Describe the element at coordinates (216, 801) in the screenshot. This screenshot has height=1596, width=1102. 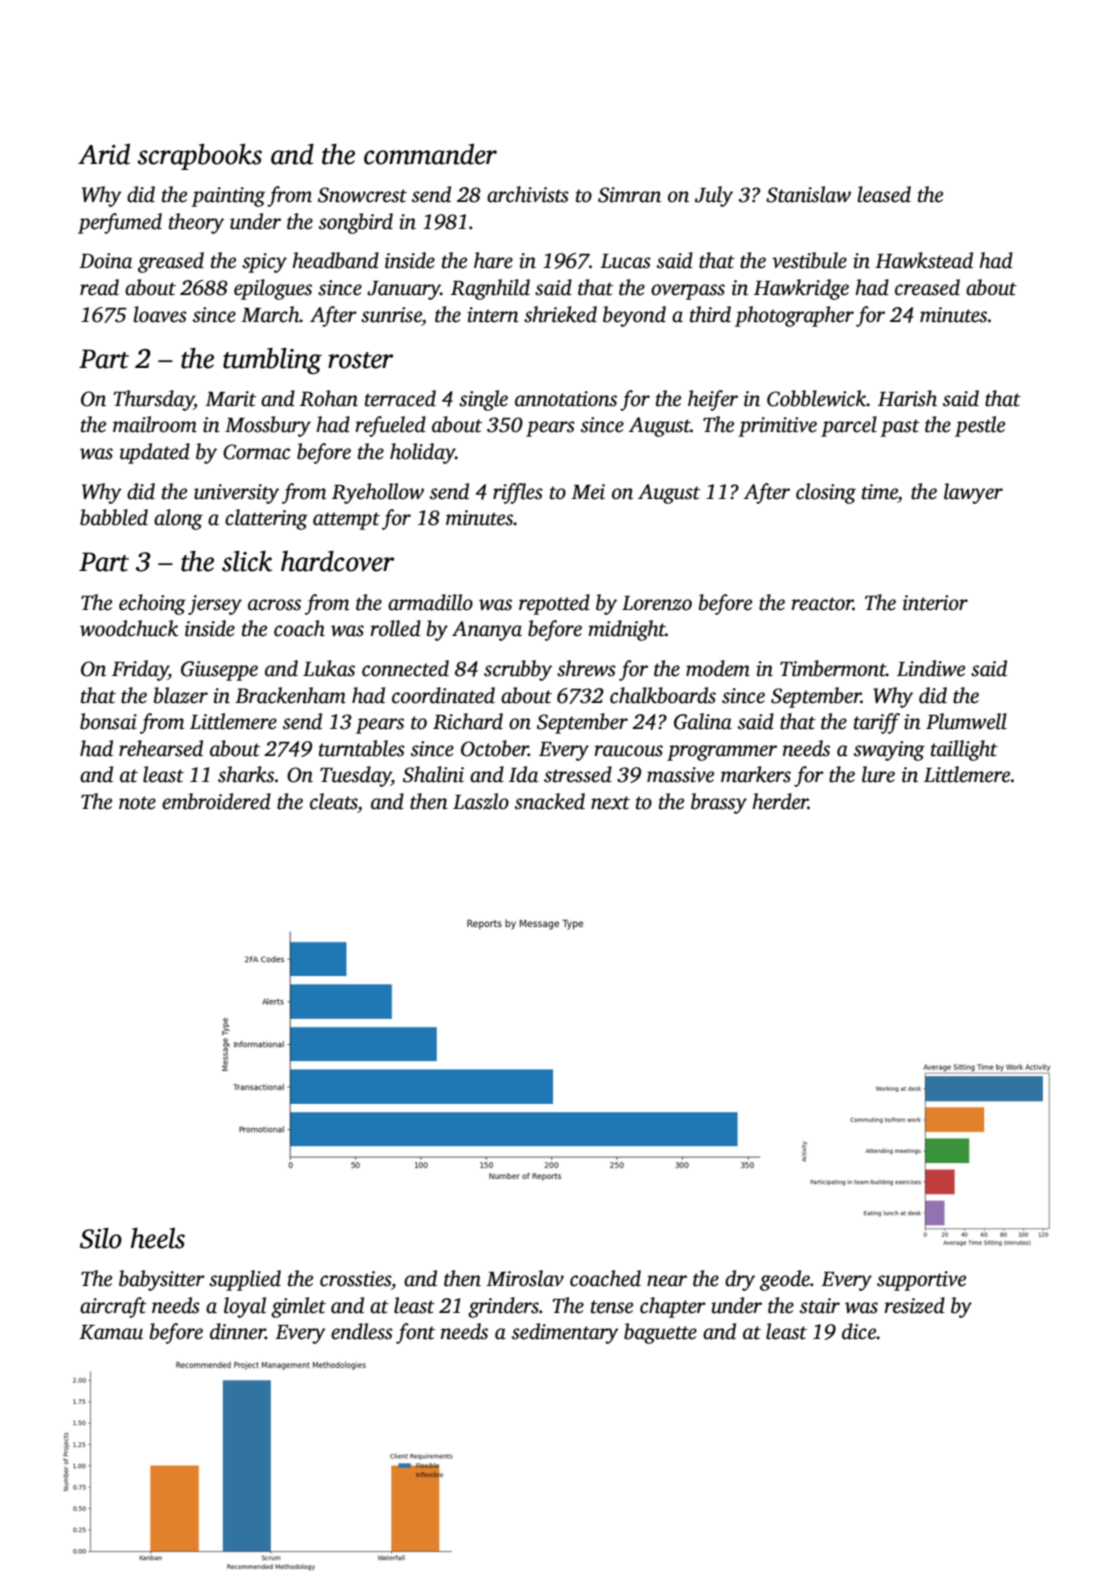
I see `embroidered` at that location.
